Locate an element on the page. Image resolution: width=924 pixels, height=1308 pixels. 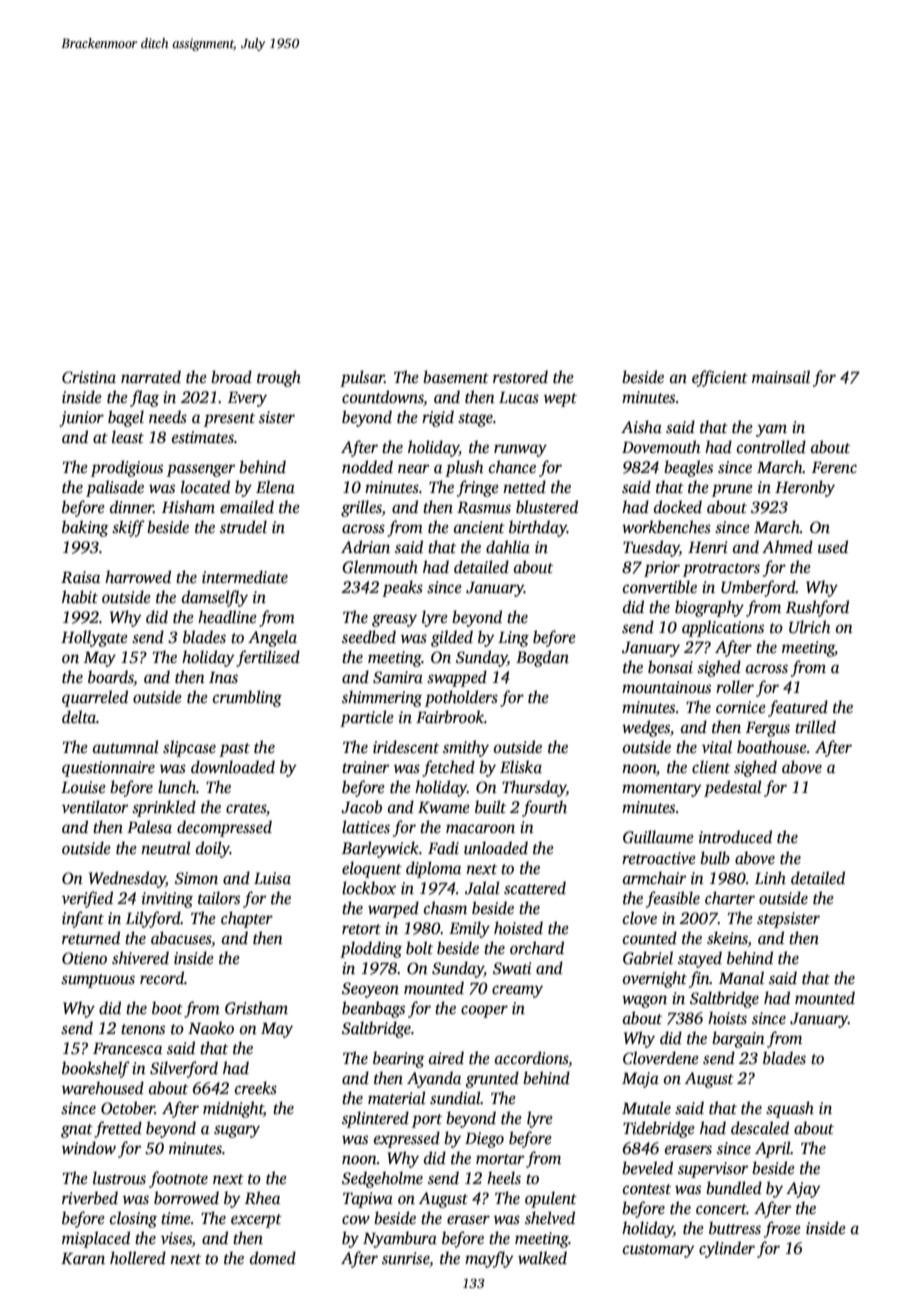
dahlia is located at coordinates (508, 547).
